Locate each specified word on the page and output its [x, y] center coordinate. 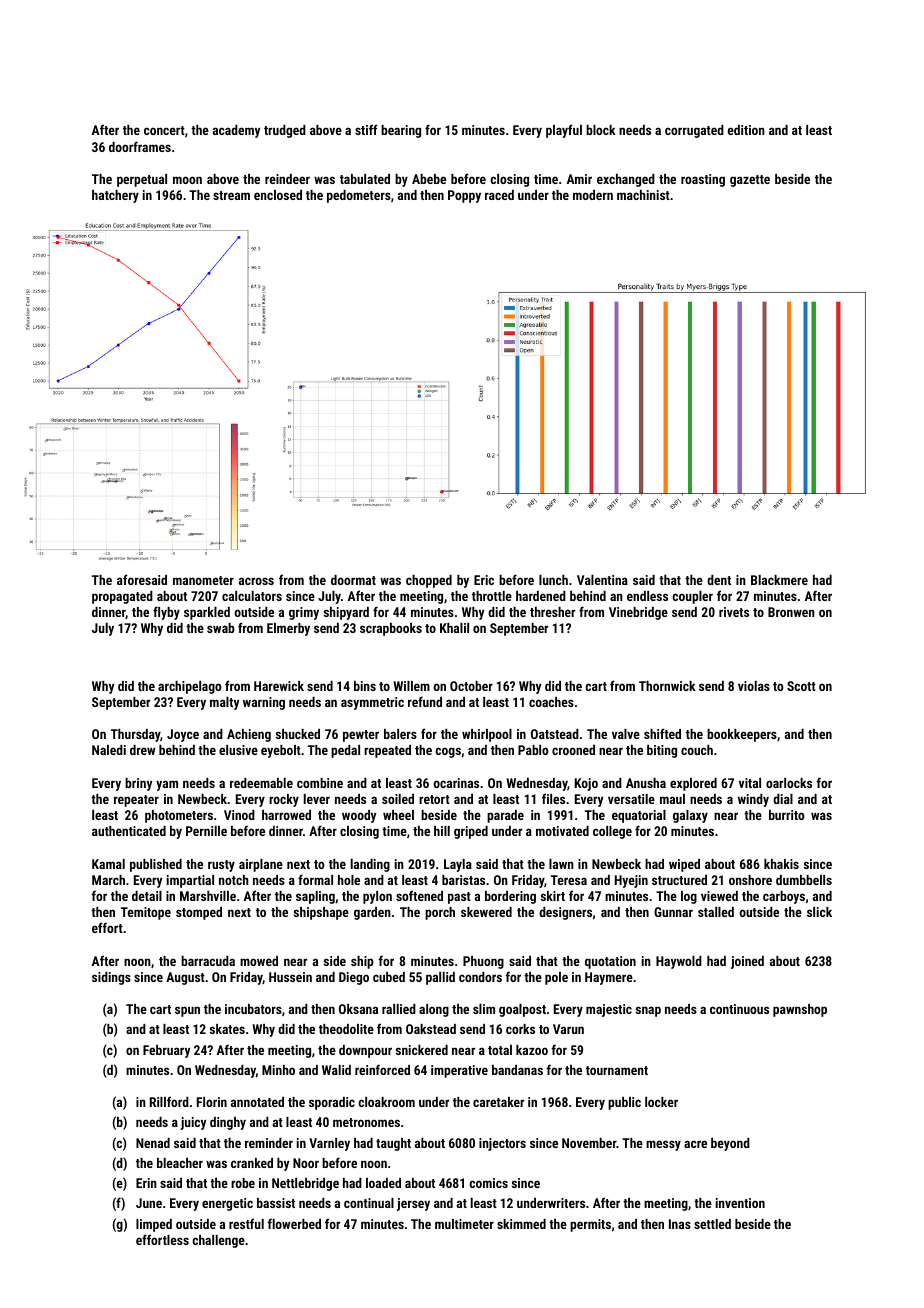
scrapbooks [391, 629]
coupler [692, 597]
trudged [285, 131]
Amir [579, 179]
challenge [218, 1241]
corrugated [694, 131]
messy [663, 1145]
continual [369, 1203]
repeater [136, 801]
